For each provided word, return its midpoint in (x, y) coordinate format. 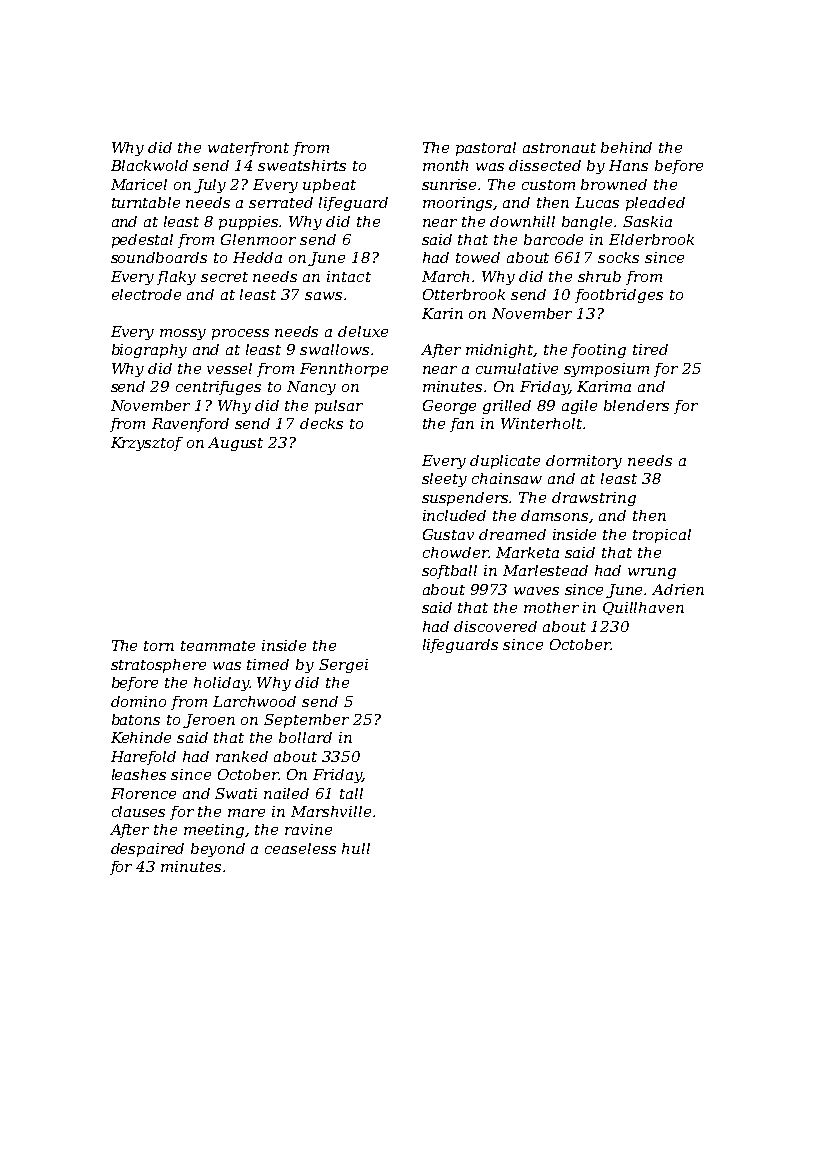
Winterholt (541, 423)
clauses (138, 811)
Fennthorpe (344, 370)
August (235, 444)
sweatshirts (302, 165)
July (210, 186)
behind (626, 147)
